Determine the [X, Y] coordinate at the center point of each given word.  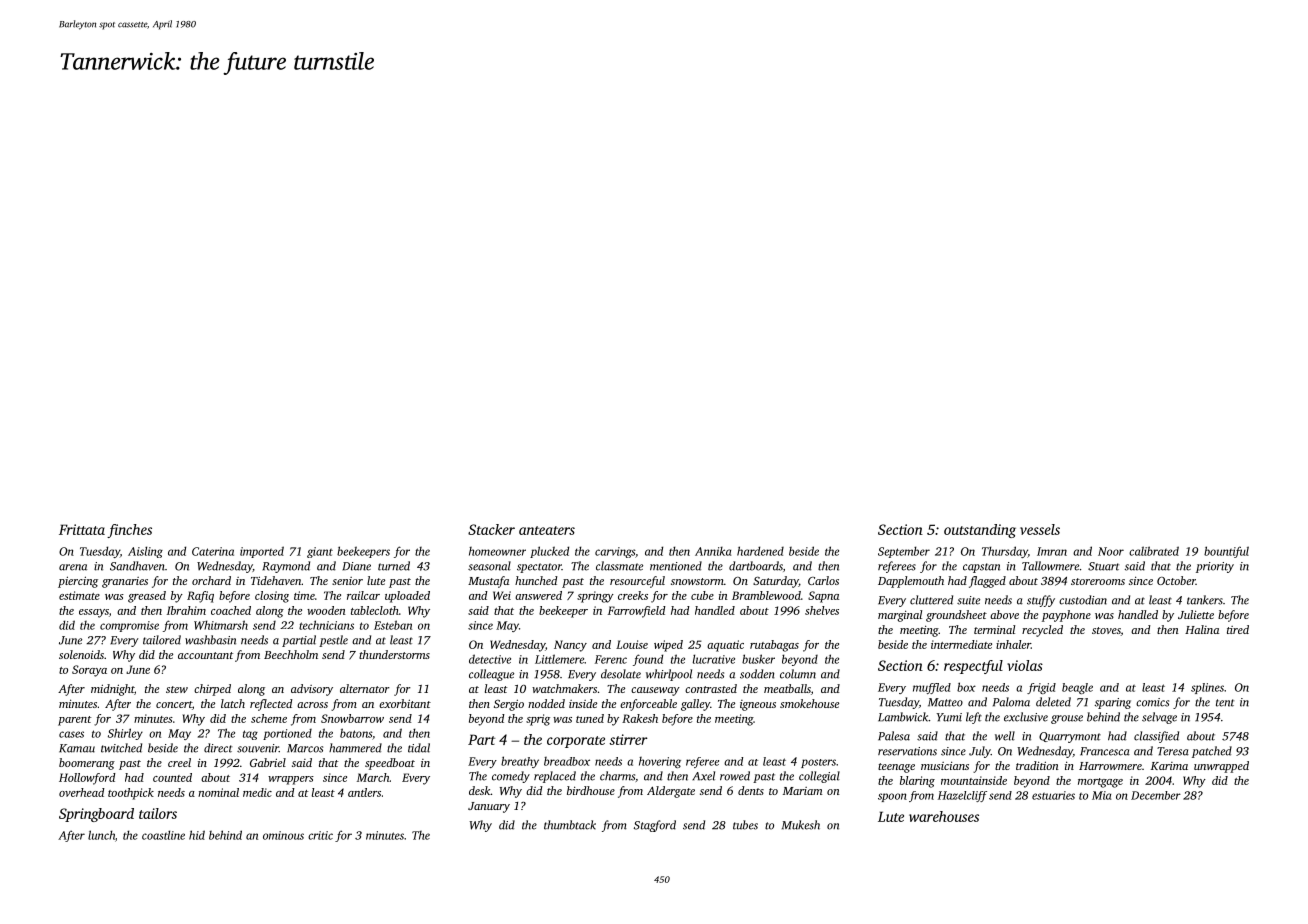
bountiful [1226, 552]
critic [320, 835]
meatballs [787, 688]
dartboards [756, 566]
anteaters [547, 530]
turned [394, 566]
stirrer [628, 739]
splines [1207, 688]
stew [177, 689]
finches [129, 531]
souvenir [258, 748]
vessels [1040, 529]
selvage [1159, 718]
